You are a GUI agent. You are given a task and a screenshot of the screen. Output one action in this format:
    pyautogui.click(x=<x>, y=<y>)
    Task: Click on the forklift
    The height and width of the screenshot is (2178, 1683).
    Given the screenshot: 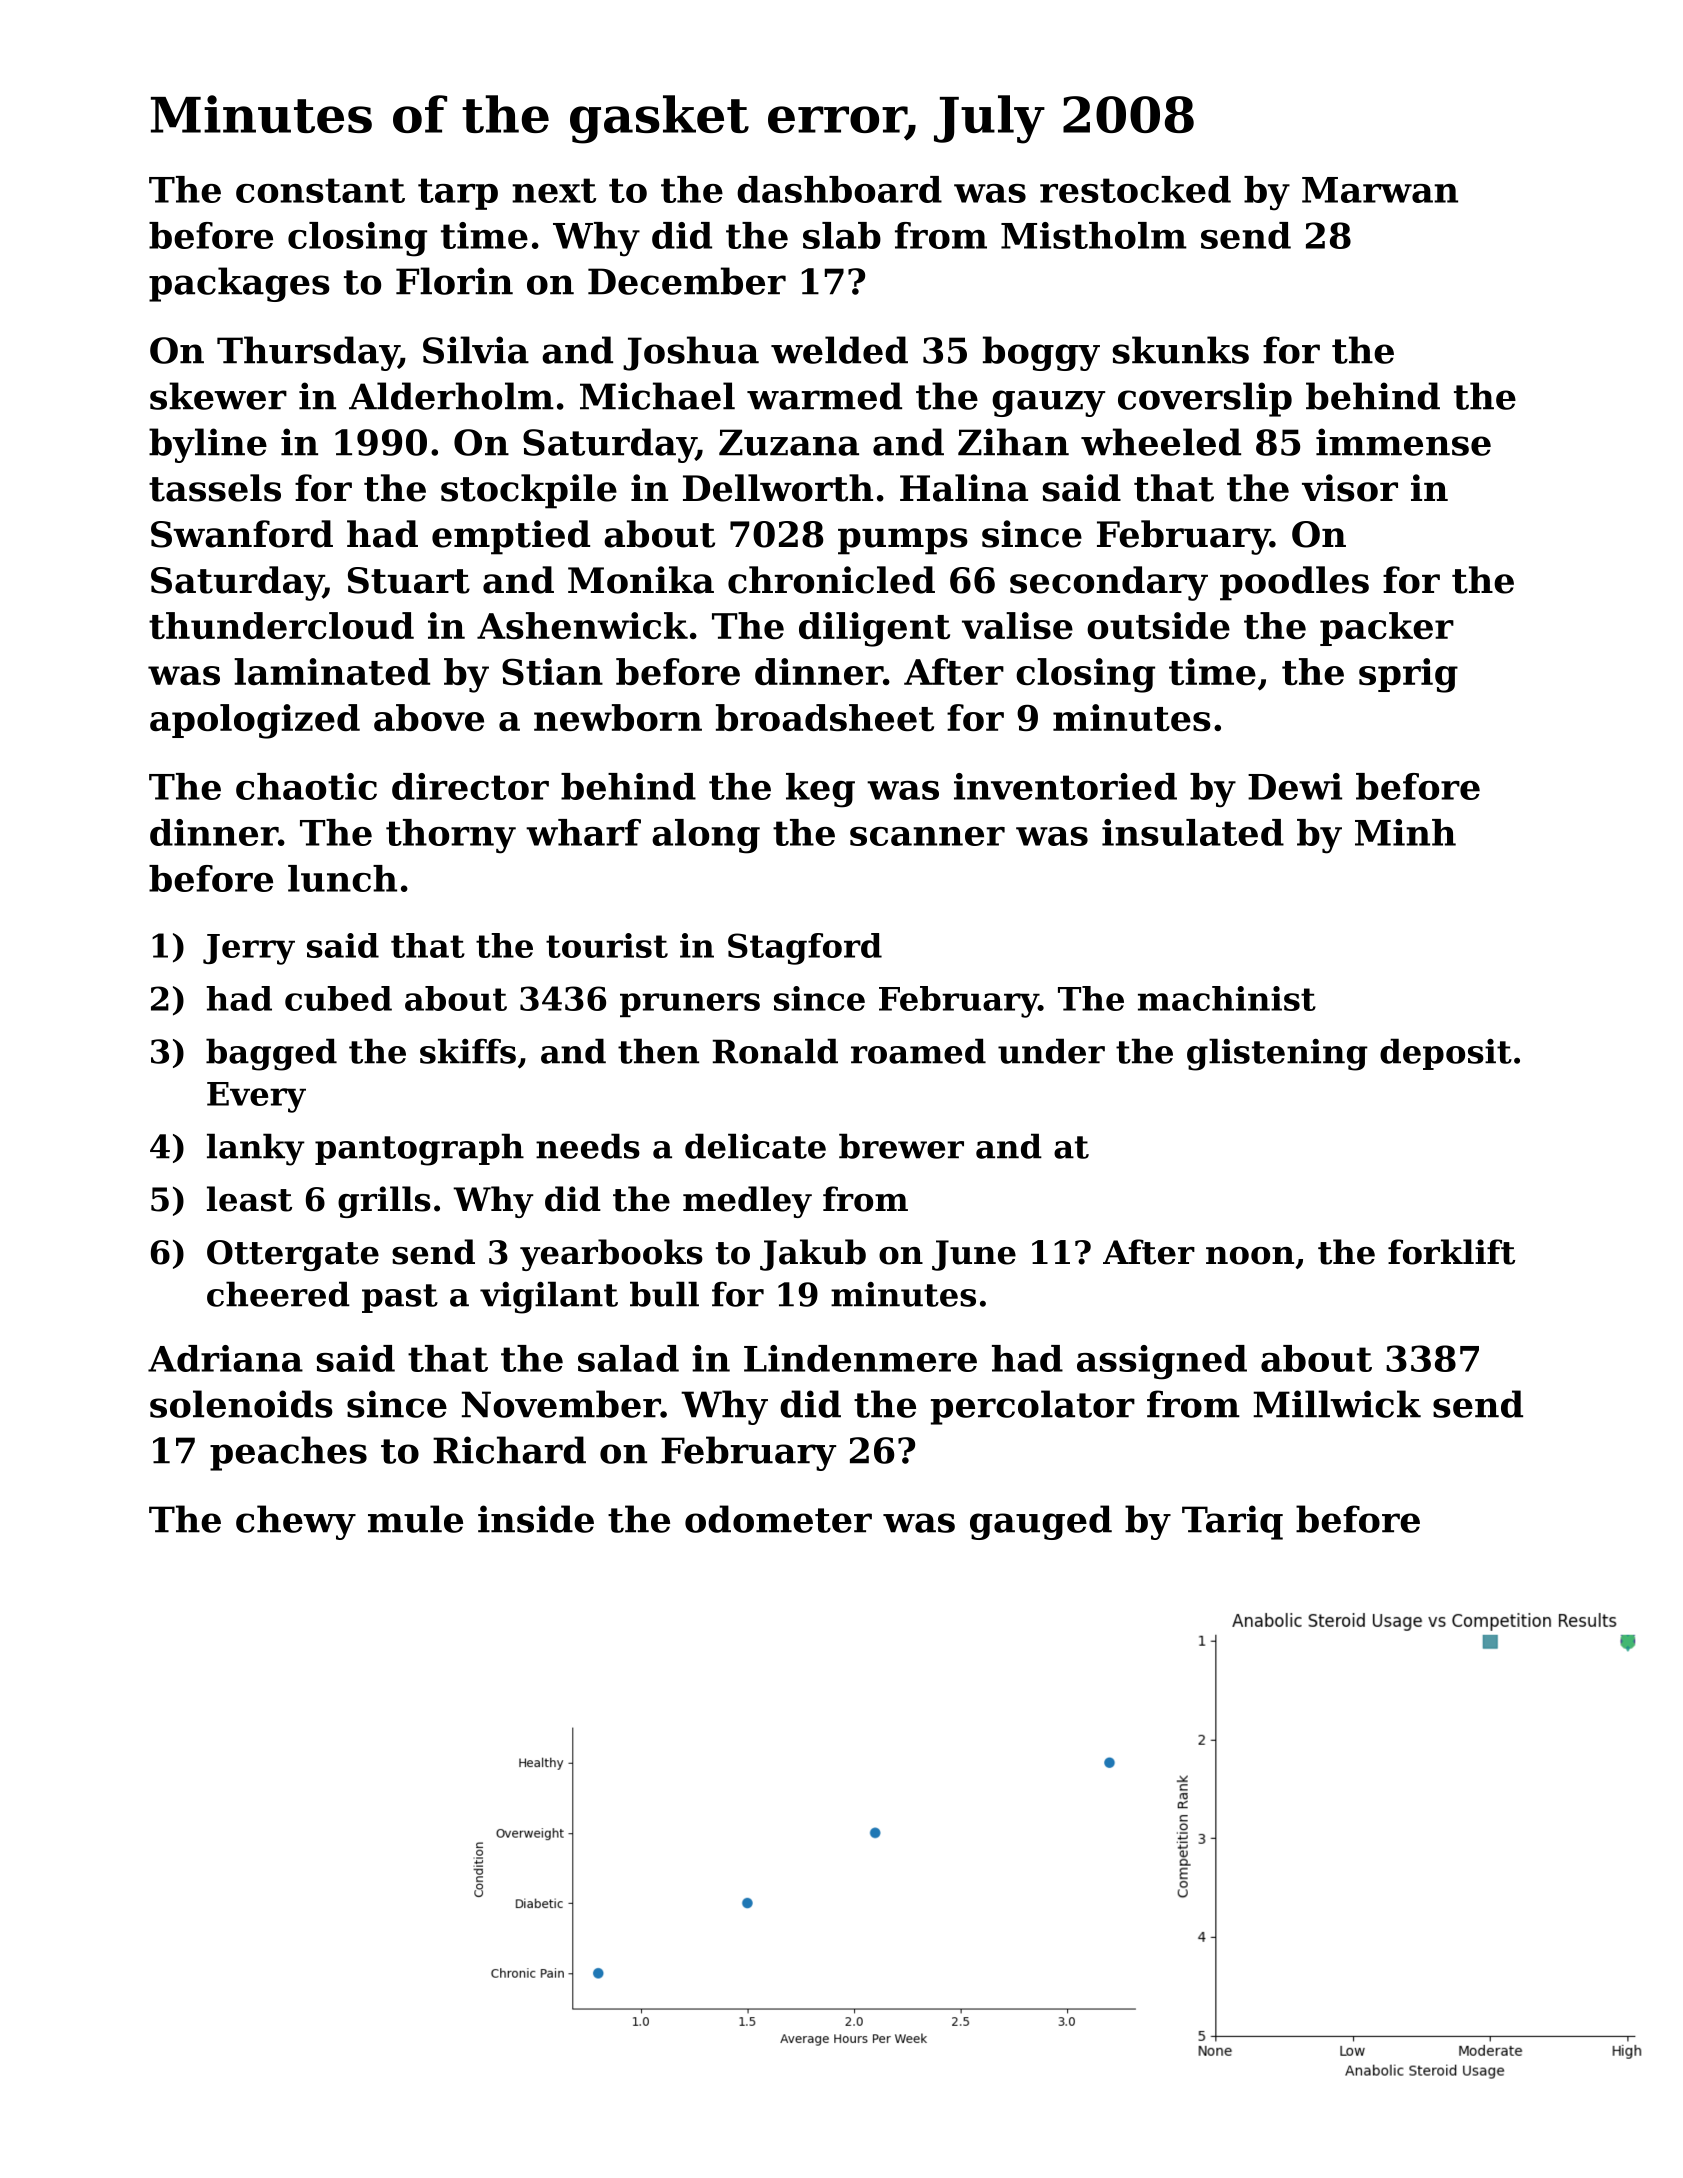 What is the action you would take?
    pyautogui.click(x=1451, y=1252)
